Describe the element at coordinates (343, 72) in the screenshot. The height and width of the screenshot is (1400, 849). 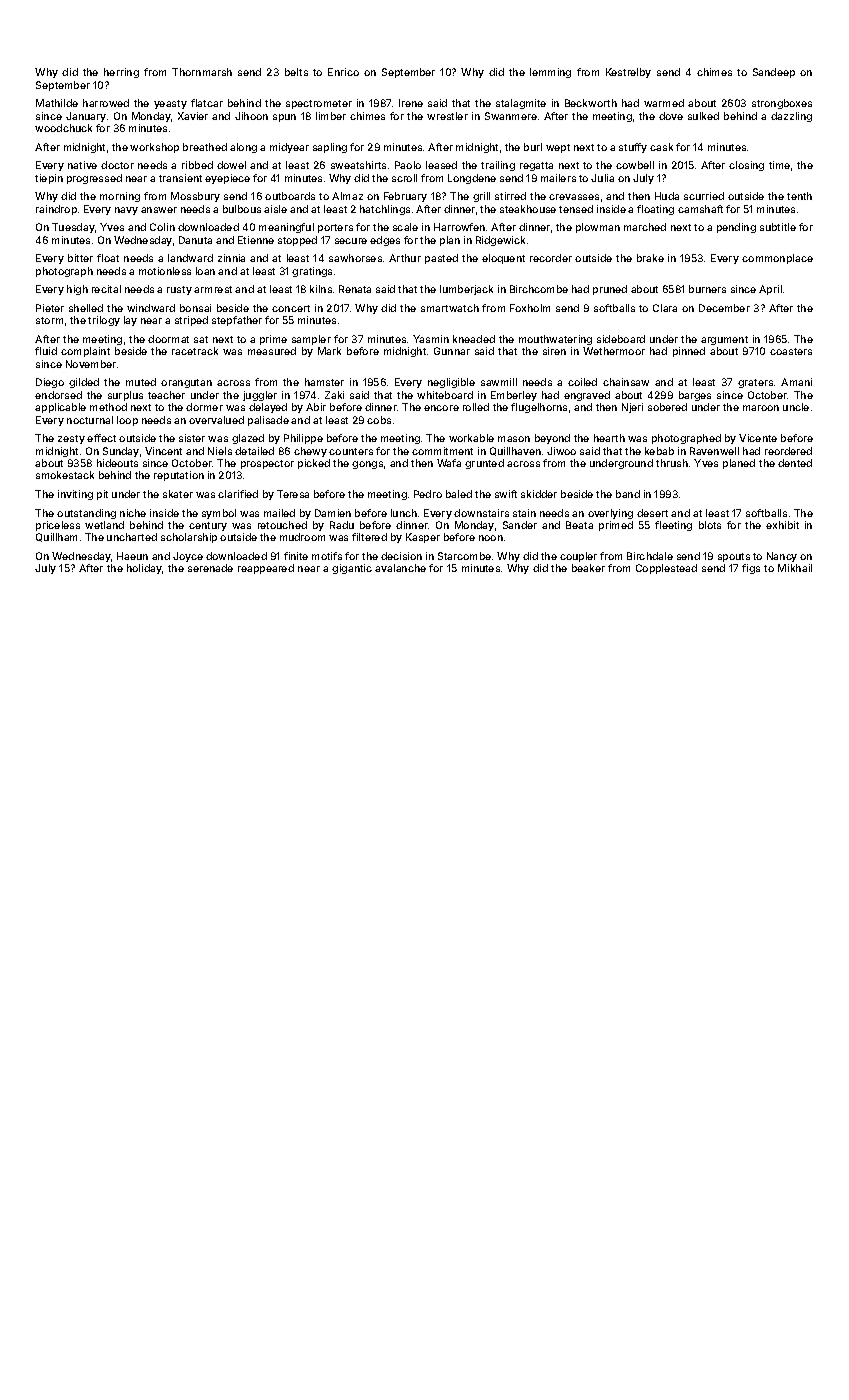
I see `Enrico` at that location.
